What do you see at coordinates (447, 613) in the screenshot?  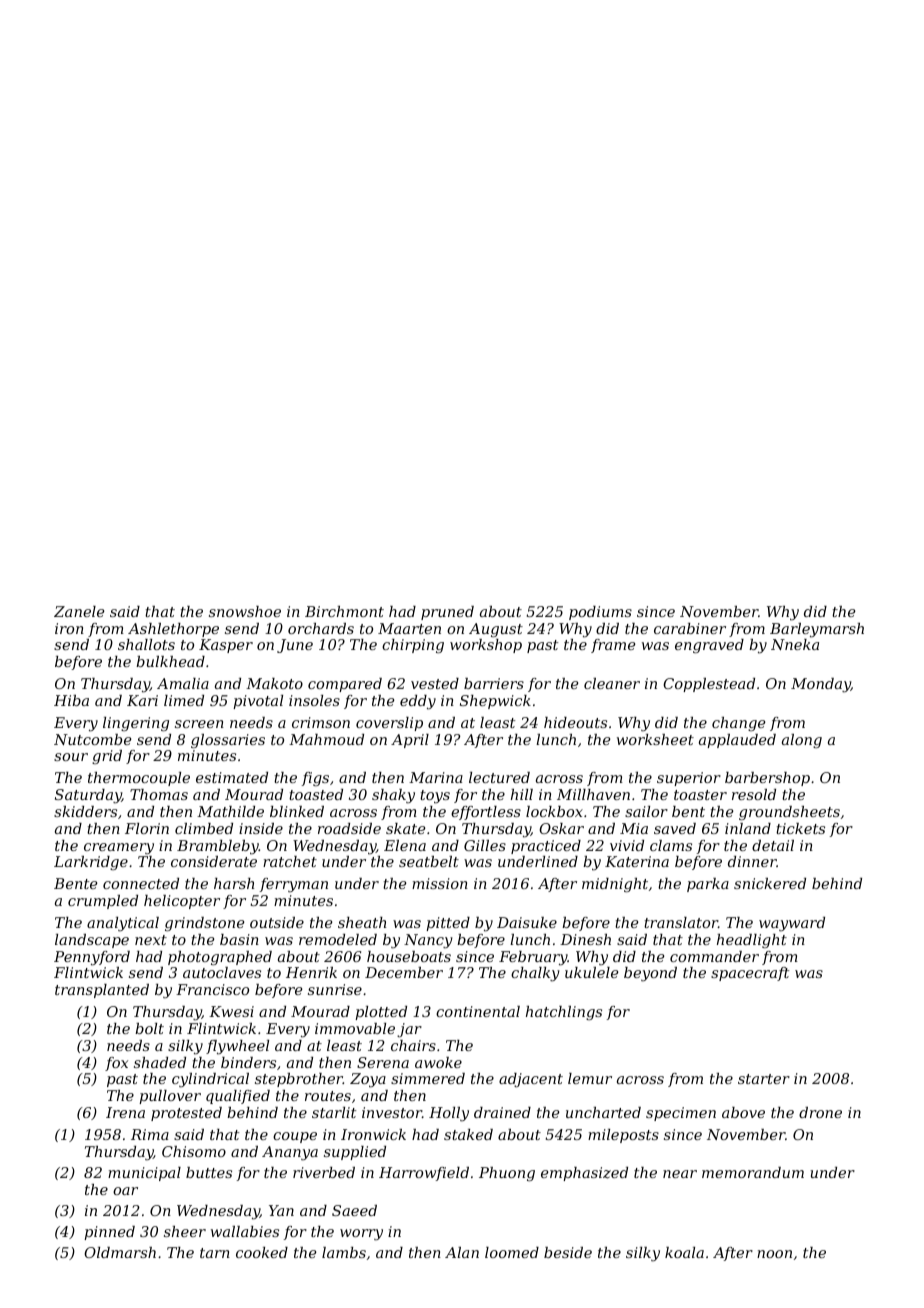 I see `pruned` at bounding box center [447, 613].
